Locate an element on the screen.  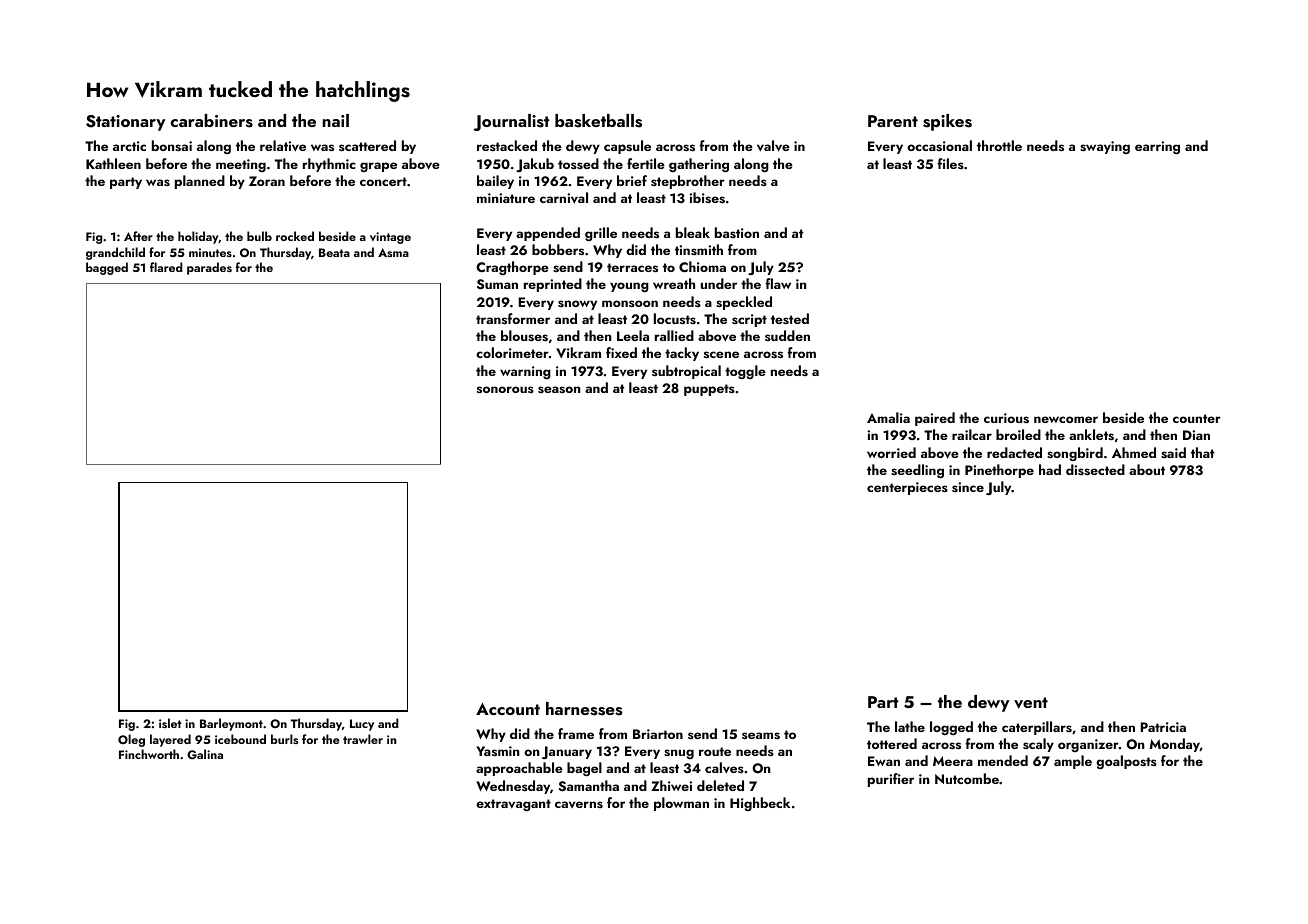
harnesses is located at coordinates (584, 709).
